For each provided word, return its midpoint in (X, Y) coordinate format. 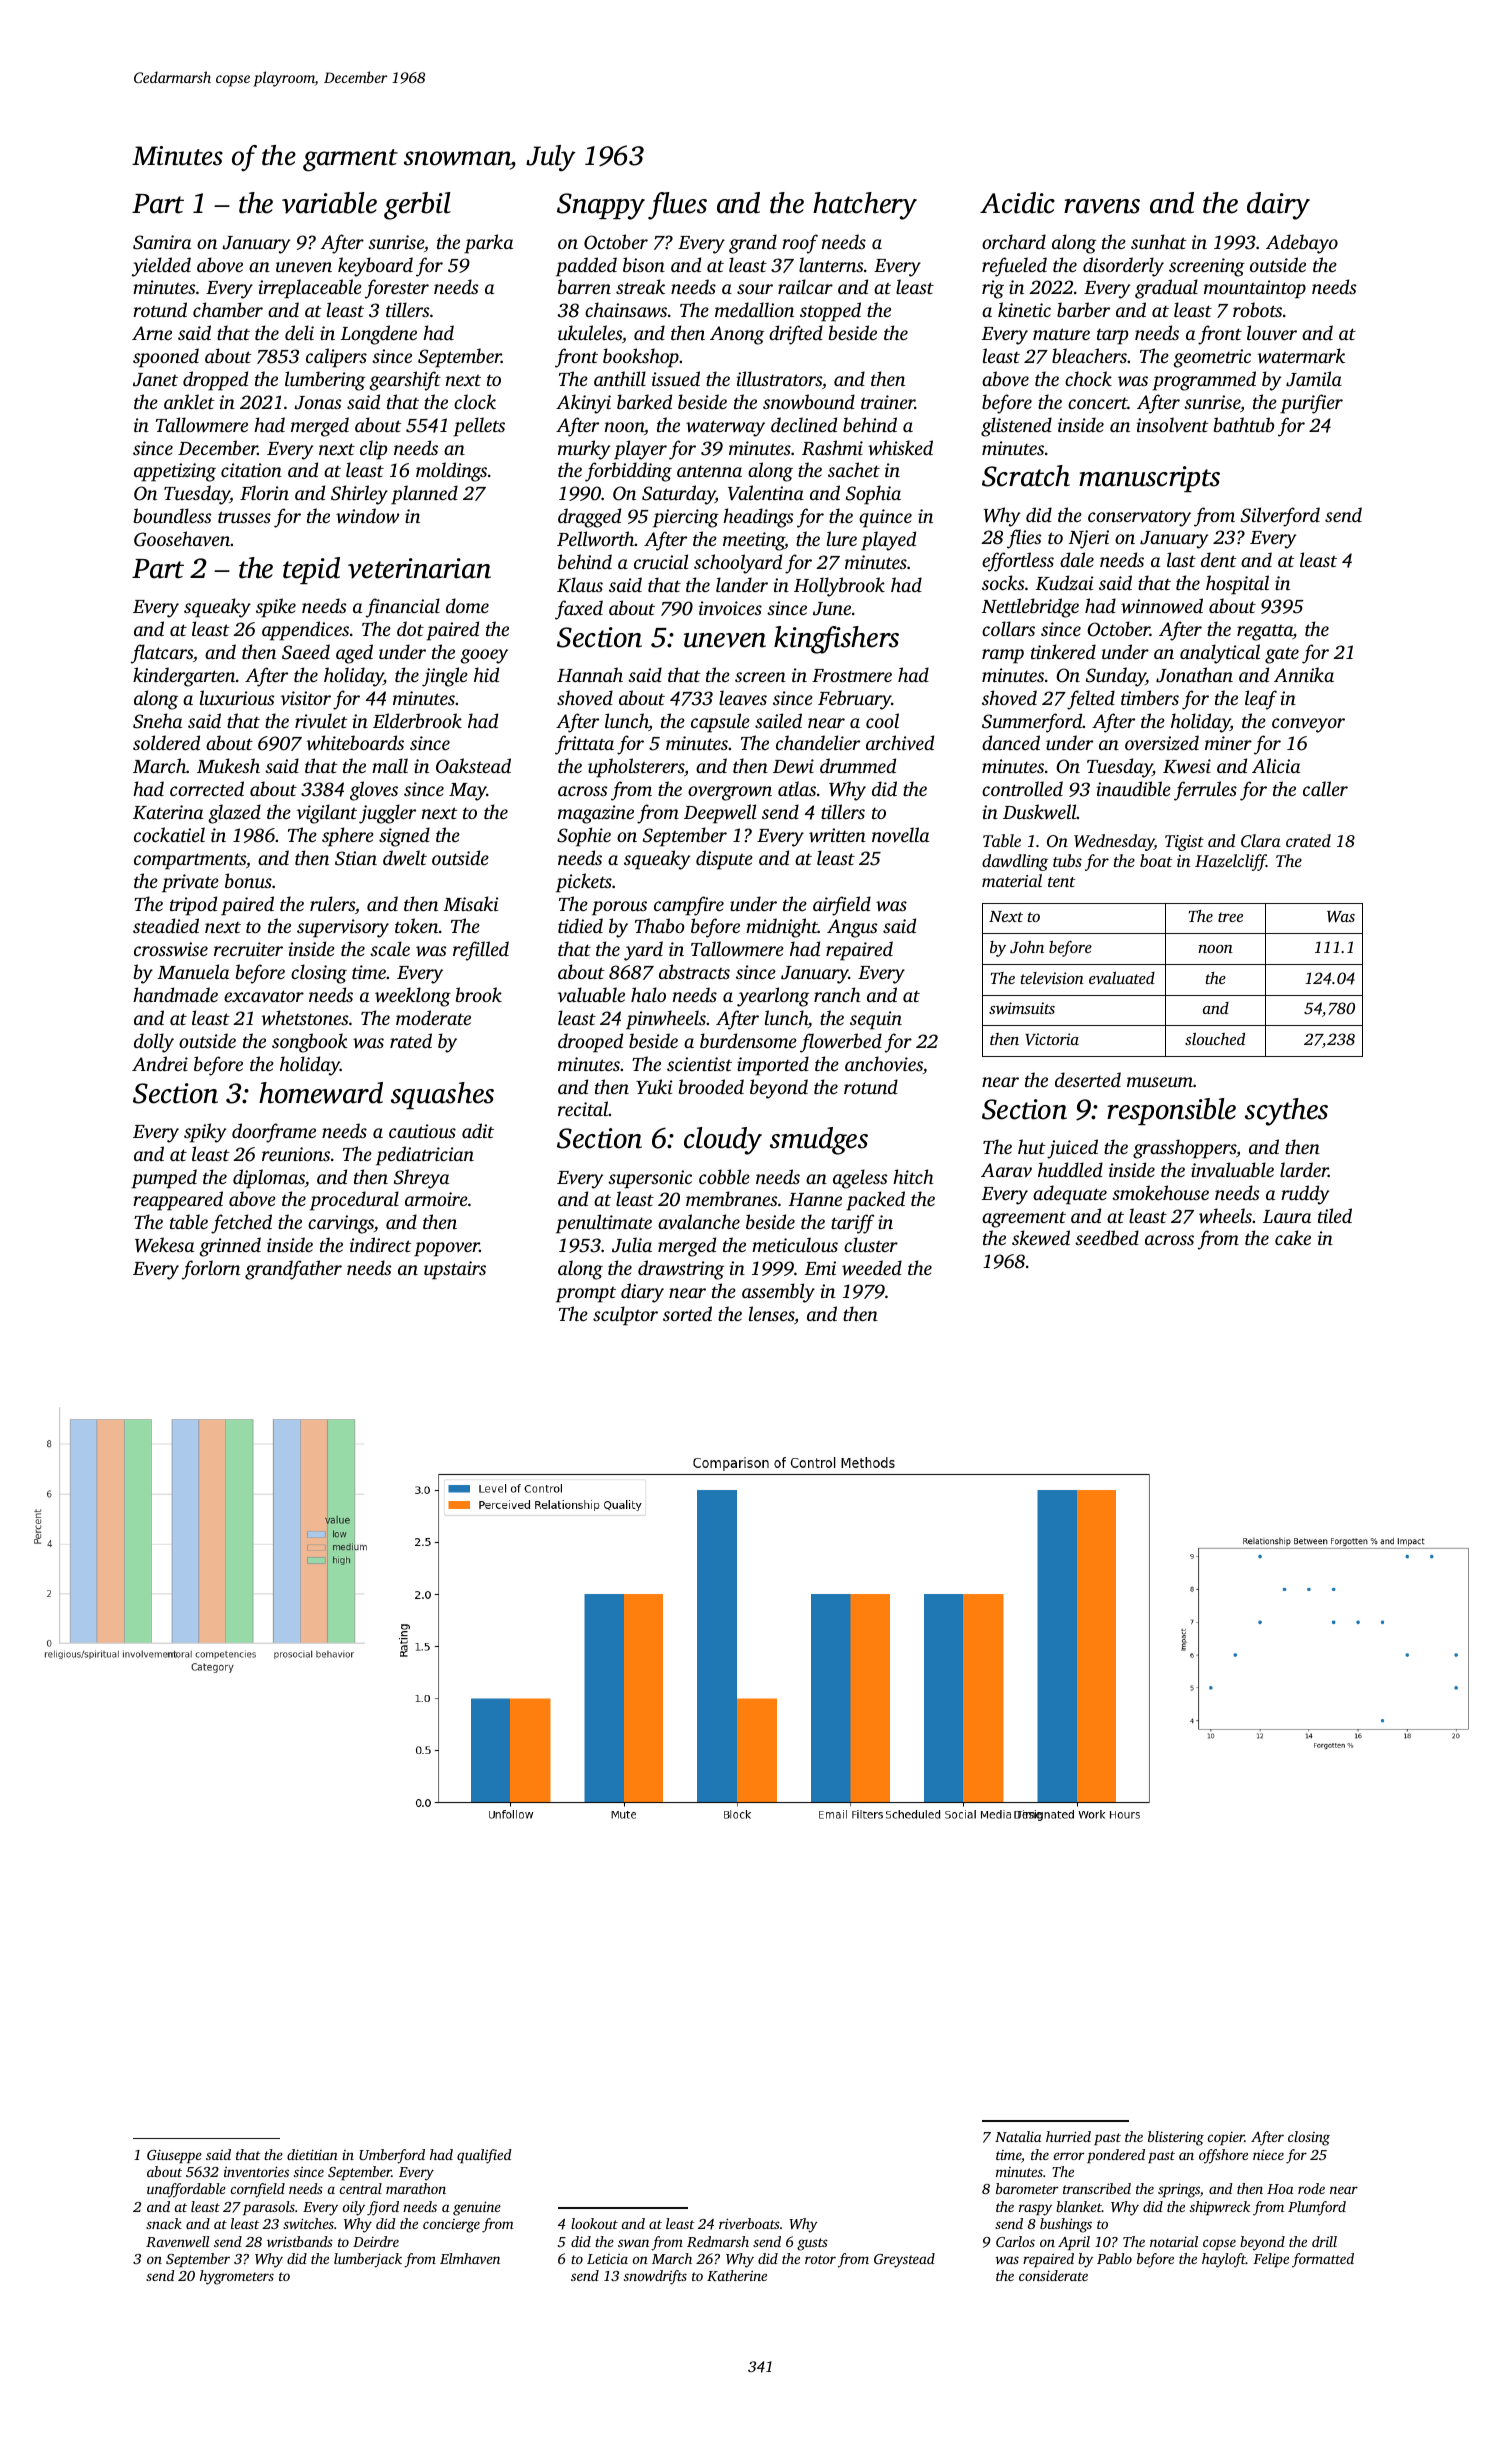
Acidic (1017, 203)
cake (1293, 1237)
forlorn (211, 1270)
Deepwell (720, 814)
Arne (152, 333)
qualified (484, 2156)
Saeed (306, 652)
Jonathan (1194, 675)
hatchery (865, 206)
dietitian (312, 2154)
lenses (771, 1313)
